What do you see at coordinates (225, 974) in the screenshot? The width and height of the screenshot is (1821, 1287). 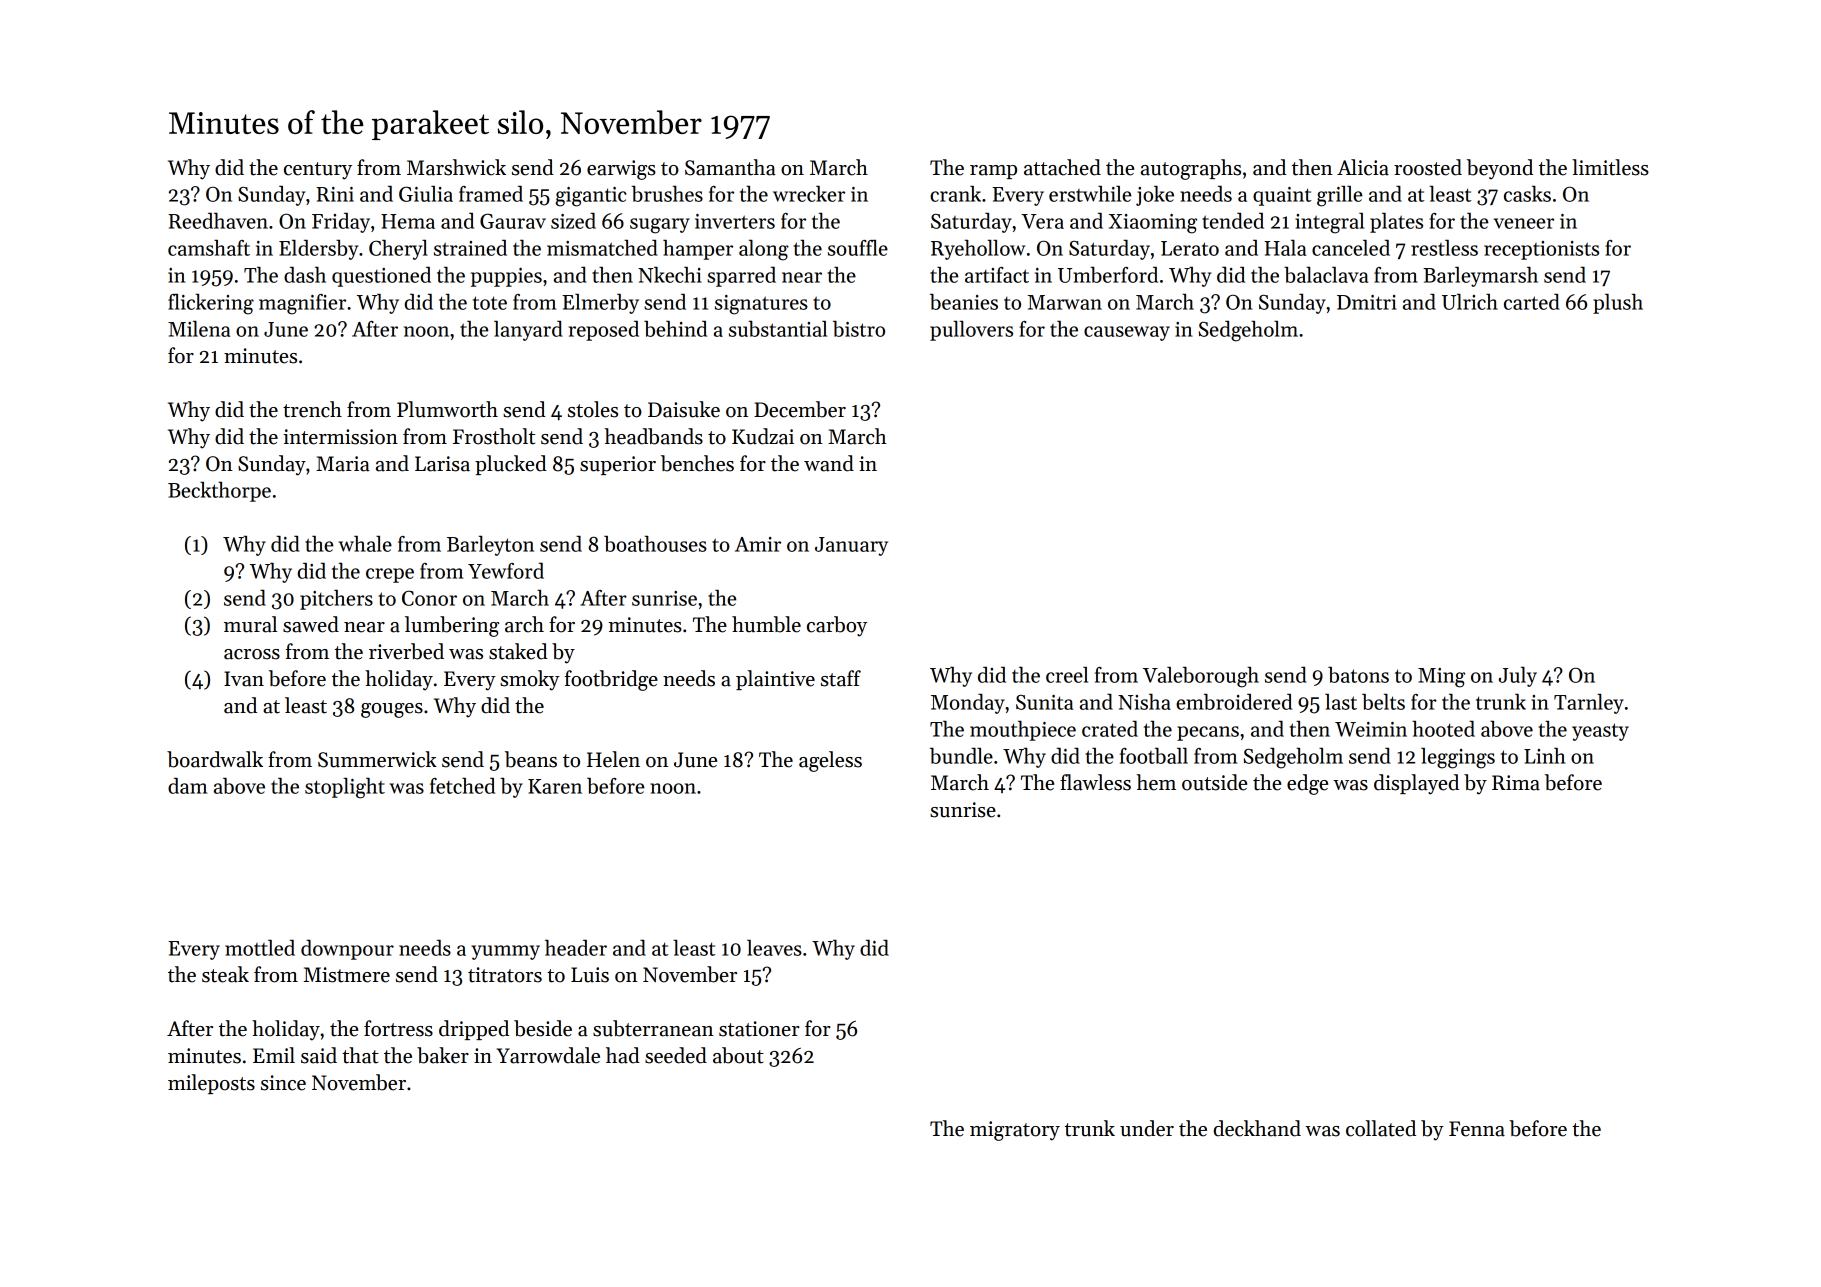 I see `steak` at bounding box center [225, 974].
